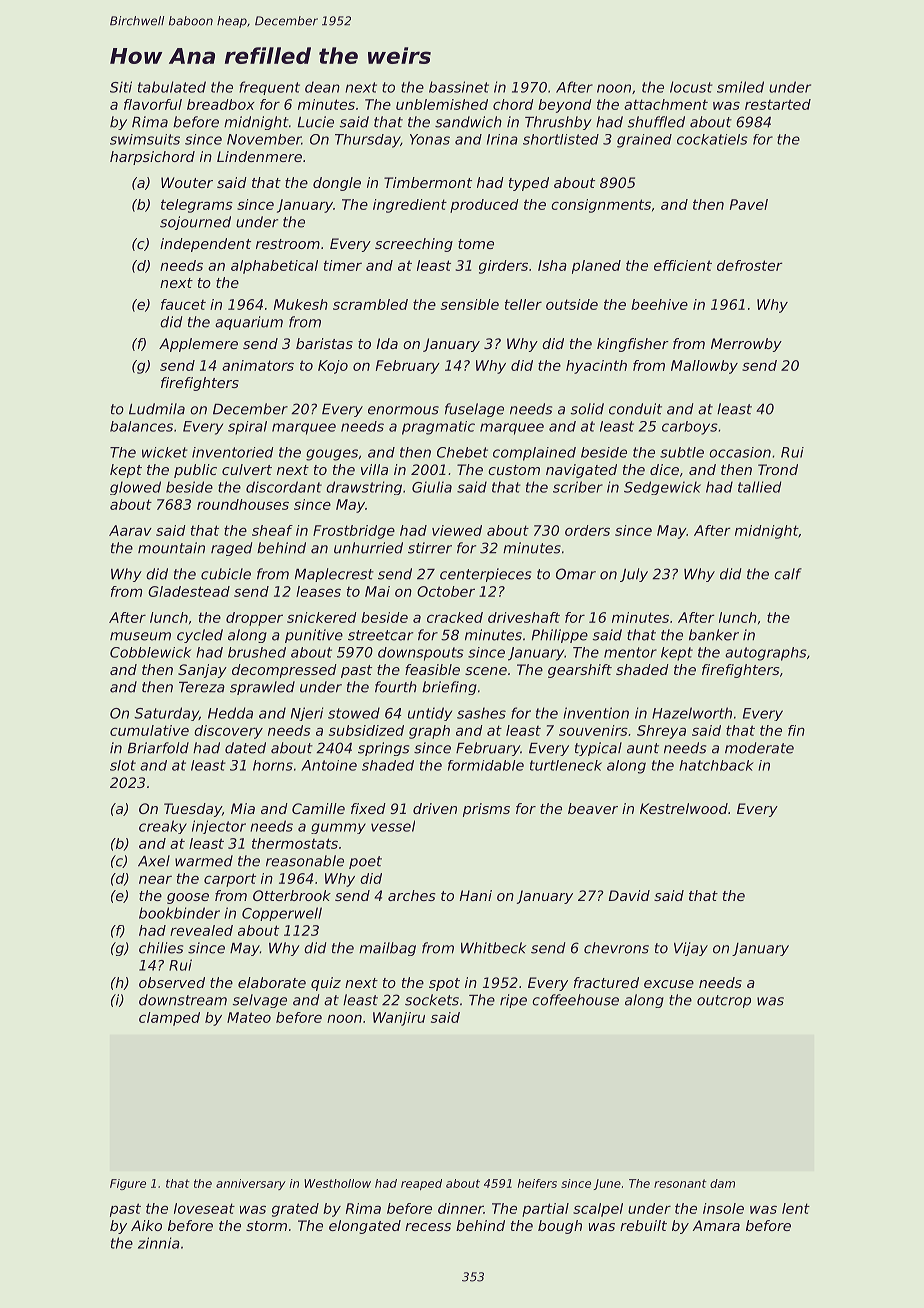 This screenshot has width=924, height=1308. What do you see at coordinates (121, 87) in the screenshot?
I see `Siti` at bounding box center [121, 87].
